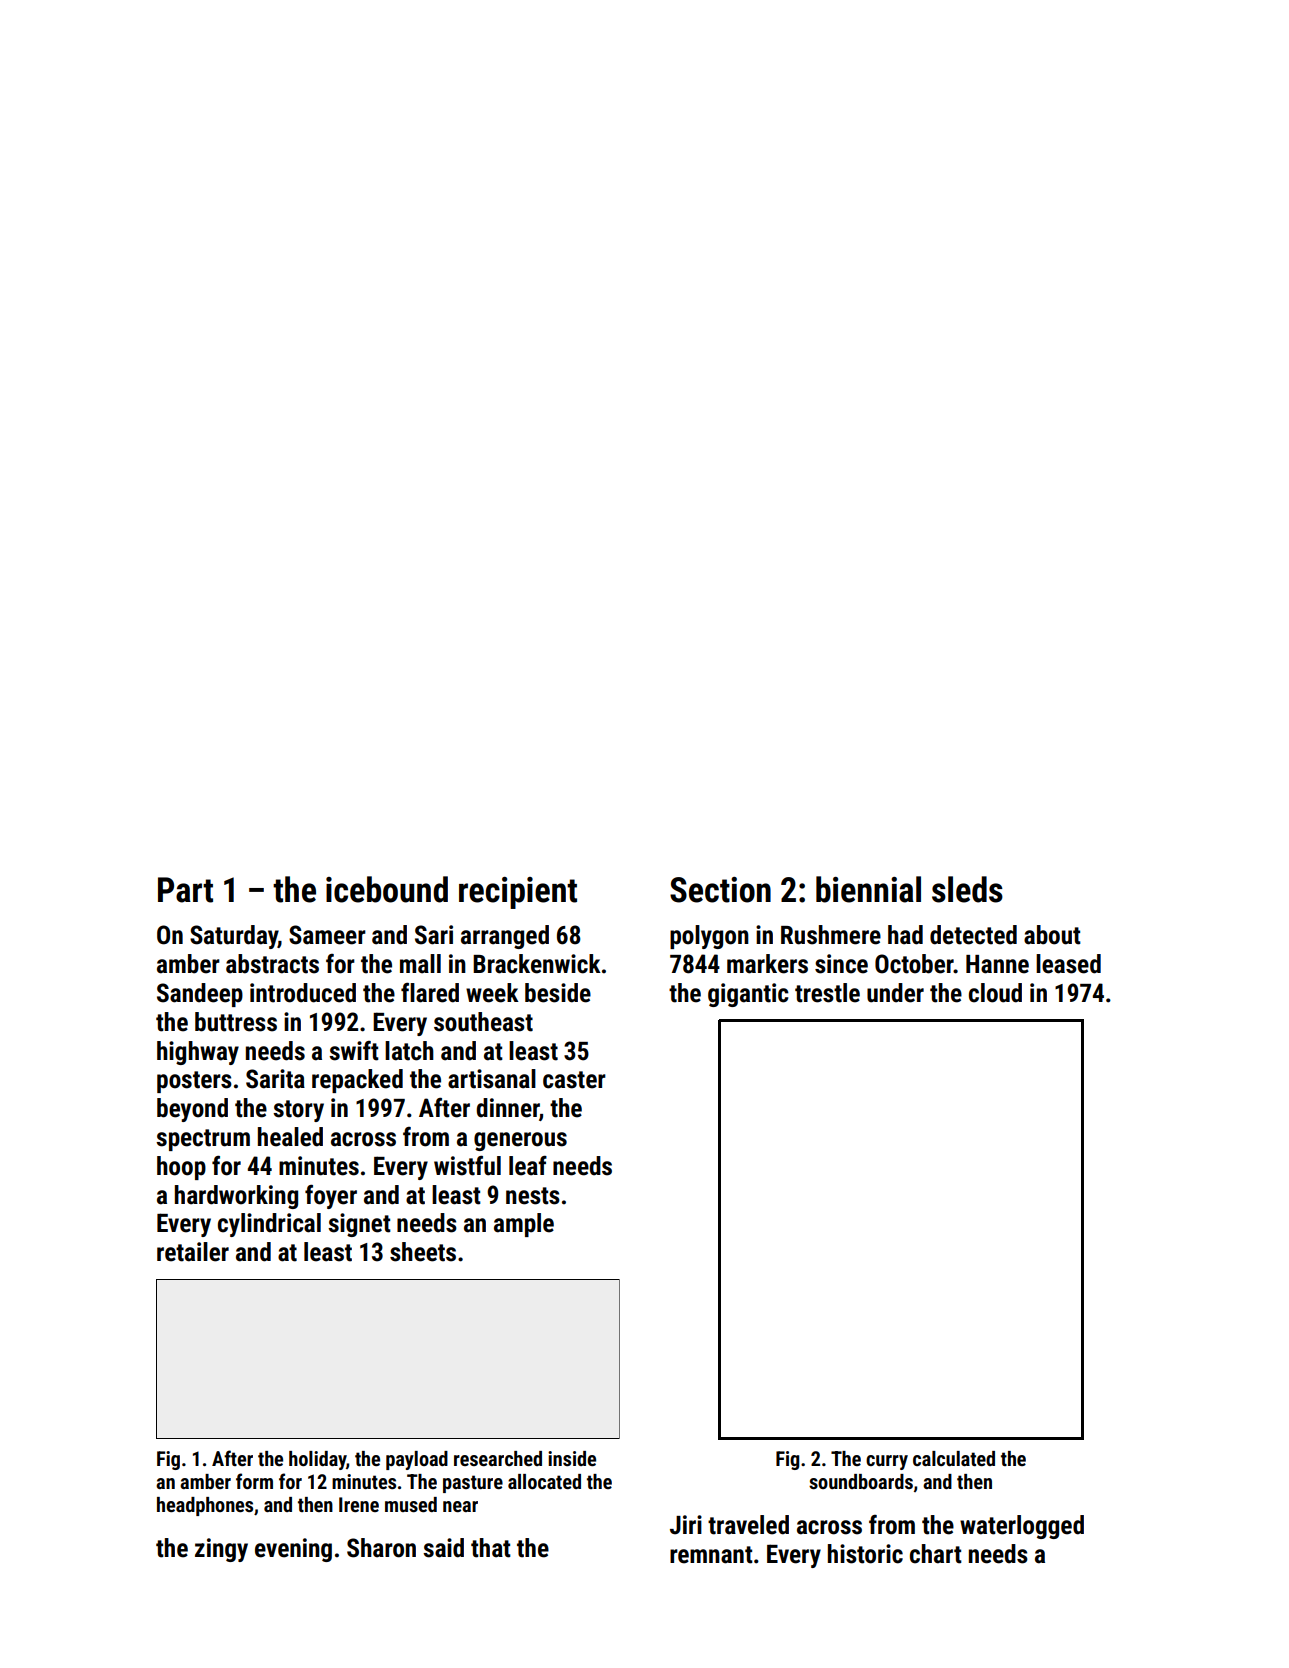 Image resolution: width=1289 pixels, height=1668 pixels. What do you see at coordinates (995, 993) in the screenshot?
I see `cloud` at bounding box center [995, 993].
